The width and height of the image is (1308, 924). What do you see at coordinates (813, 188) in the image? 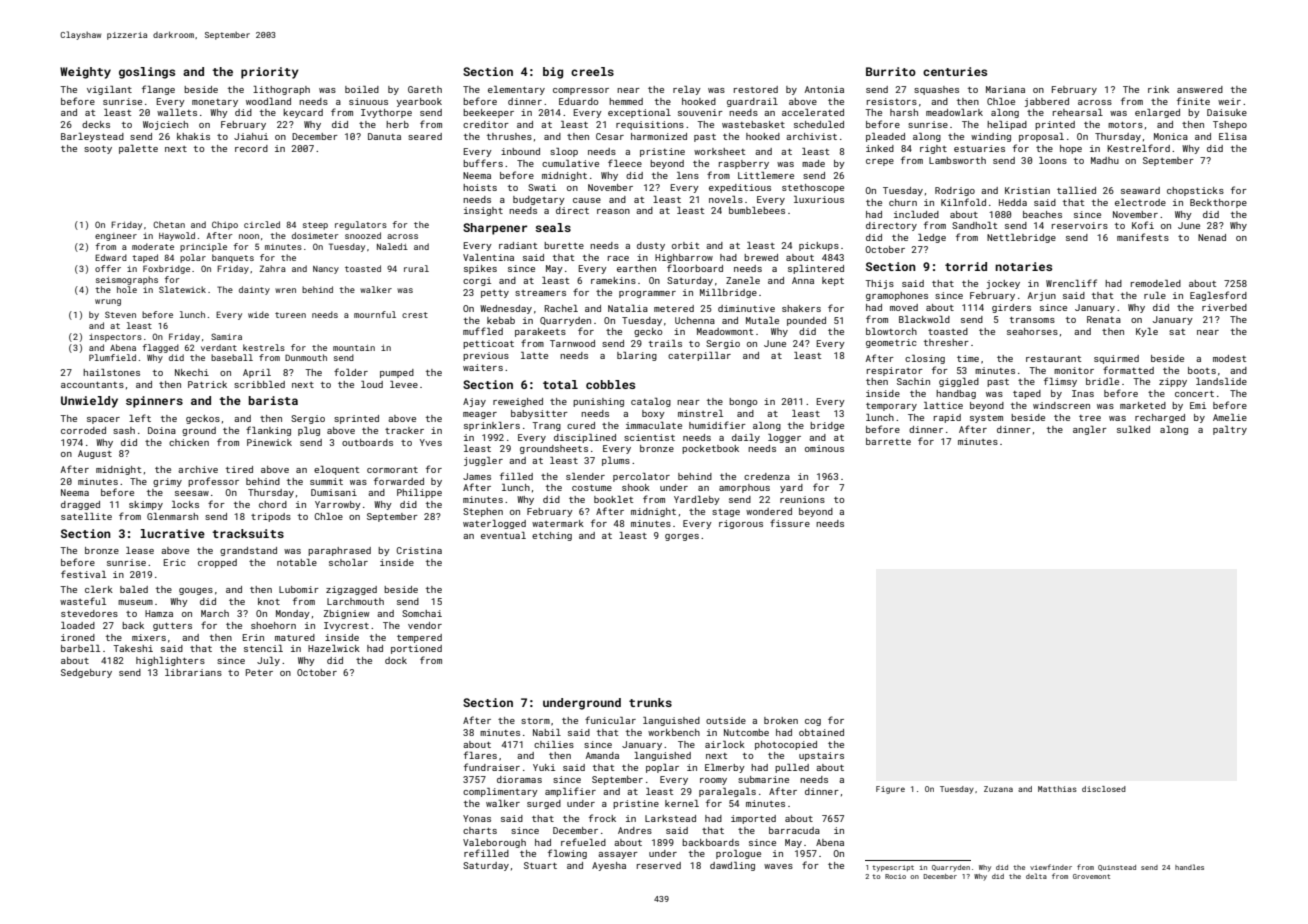
I see `stethoscope` at bounding box center [813, 188].
